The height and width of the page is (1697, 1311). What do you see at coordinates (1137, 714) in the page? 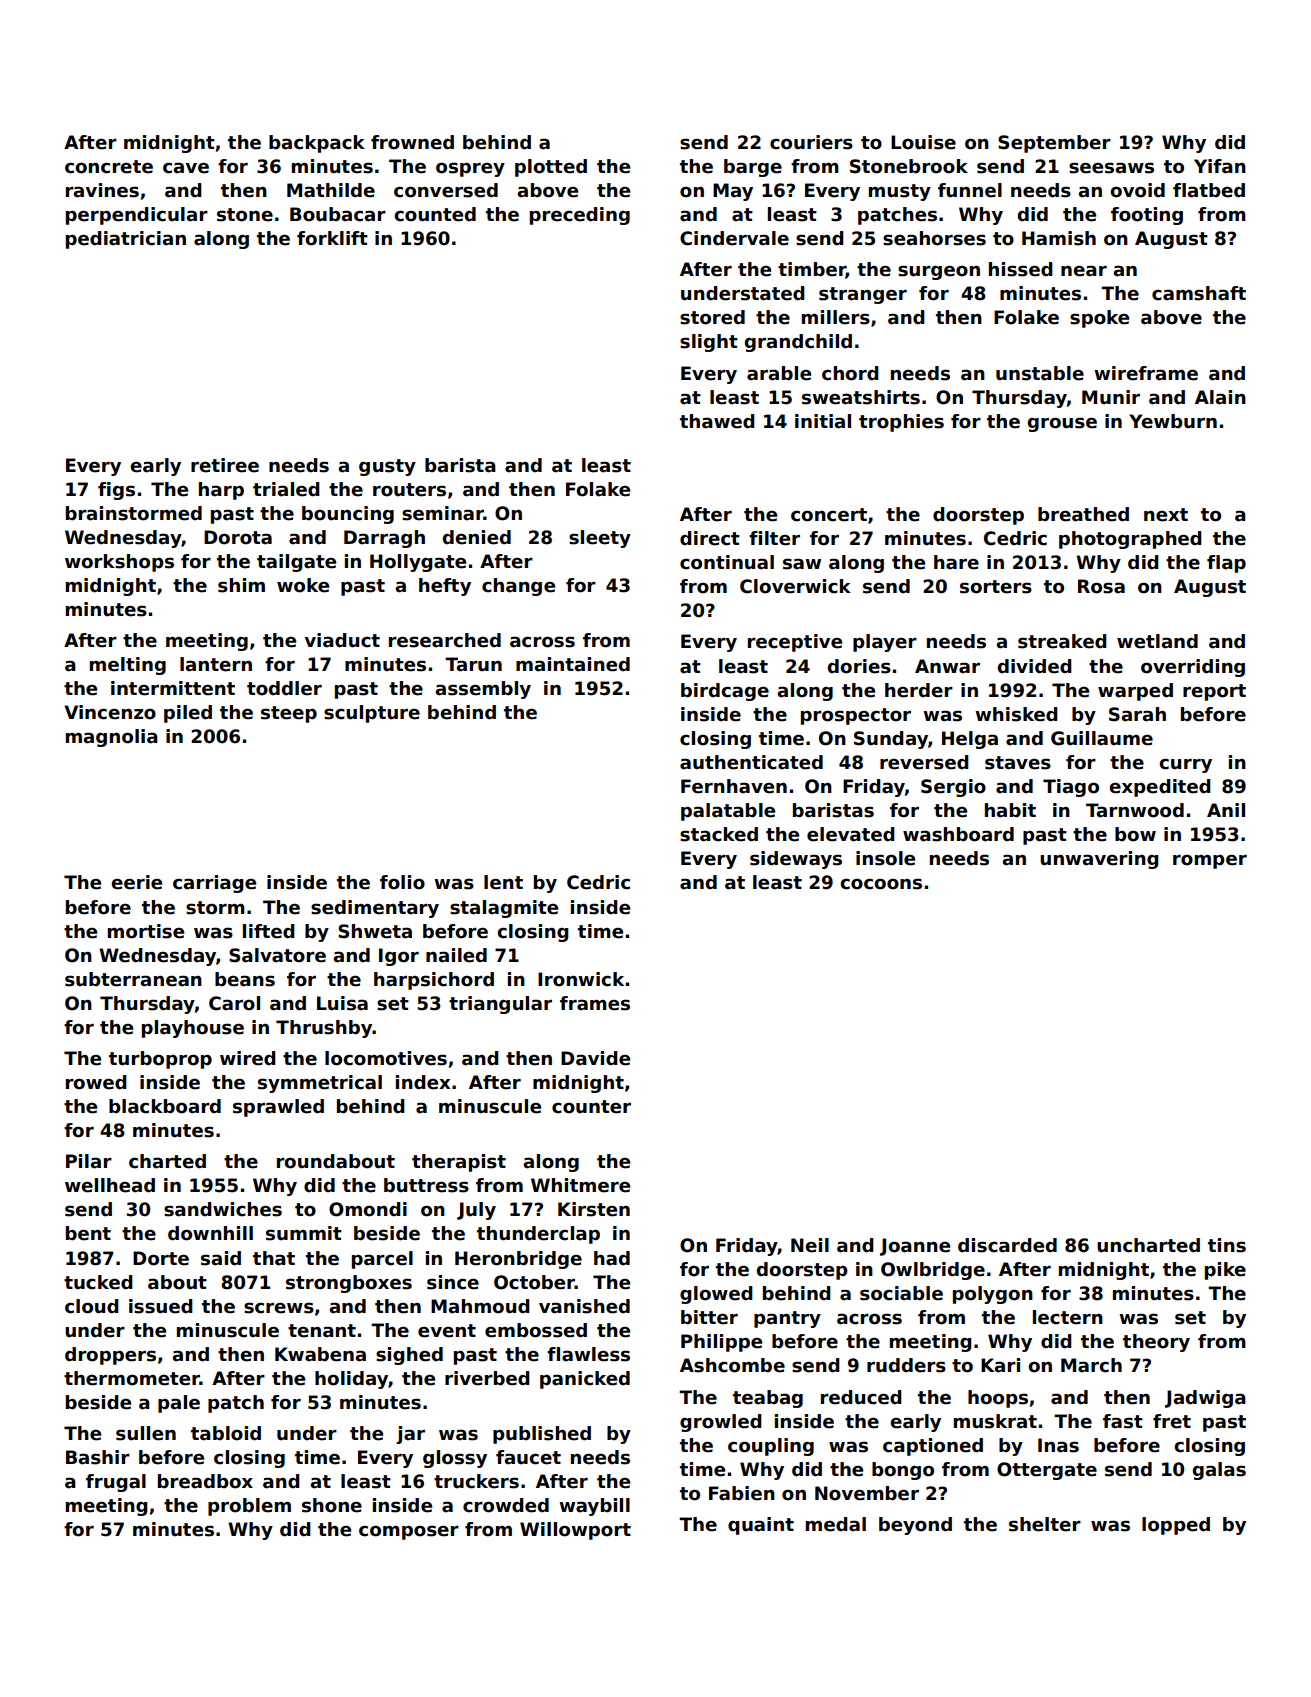
I see `Sarah` at bounding box center [1137, 714].
